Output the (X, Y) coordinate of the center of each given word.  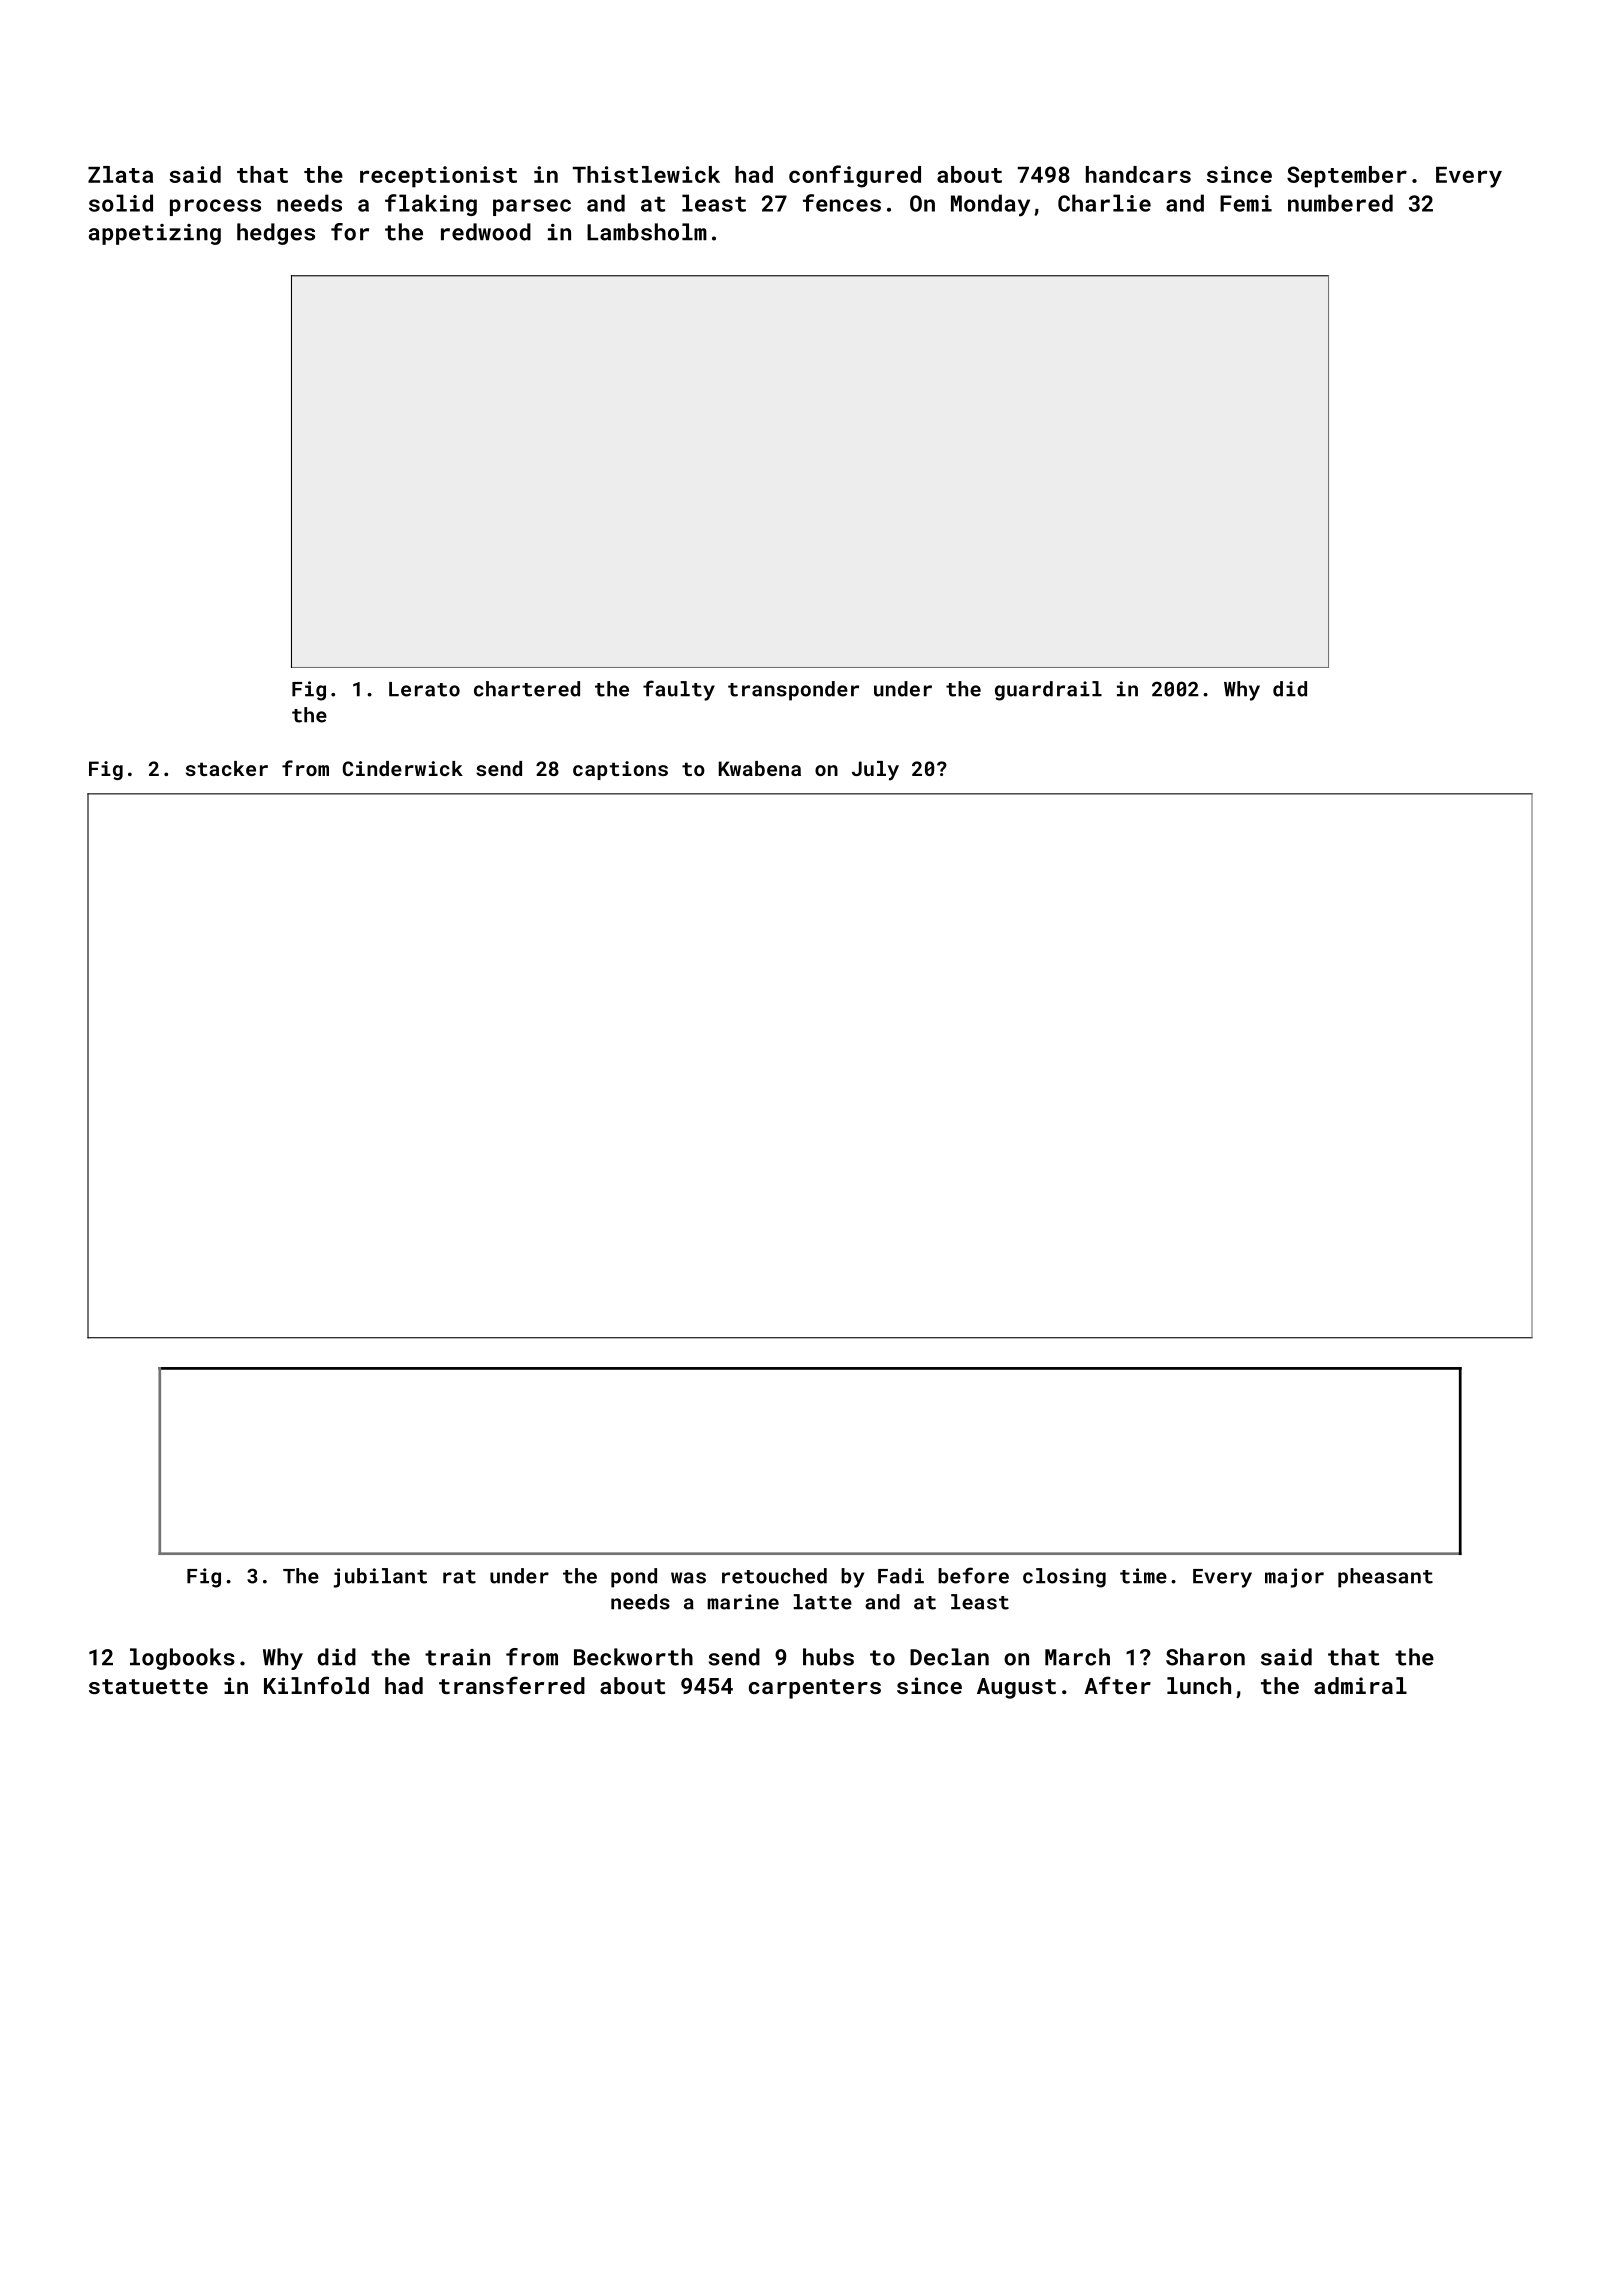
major (1294, 1578)
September (1347, 177)
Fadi (901, 1576)
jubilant (380, 1578)
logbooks (182, 1659)
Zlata (120, 174)
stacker (227, 768)
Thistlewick (646, 174)
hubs (828, 1657)
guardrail (1048, 691)
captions (620, 770)
